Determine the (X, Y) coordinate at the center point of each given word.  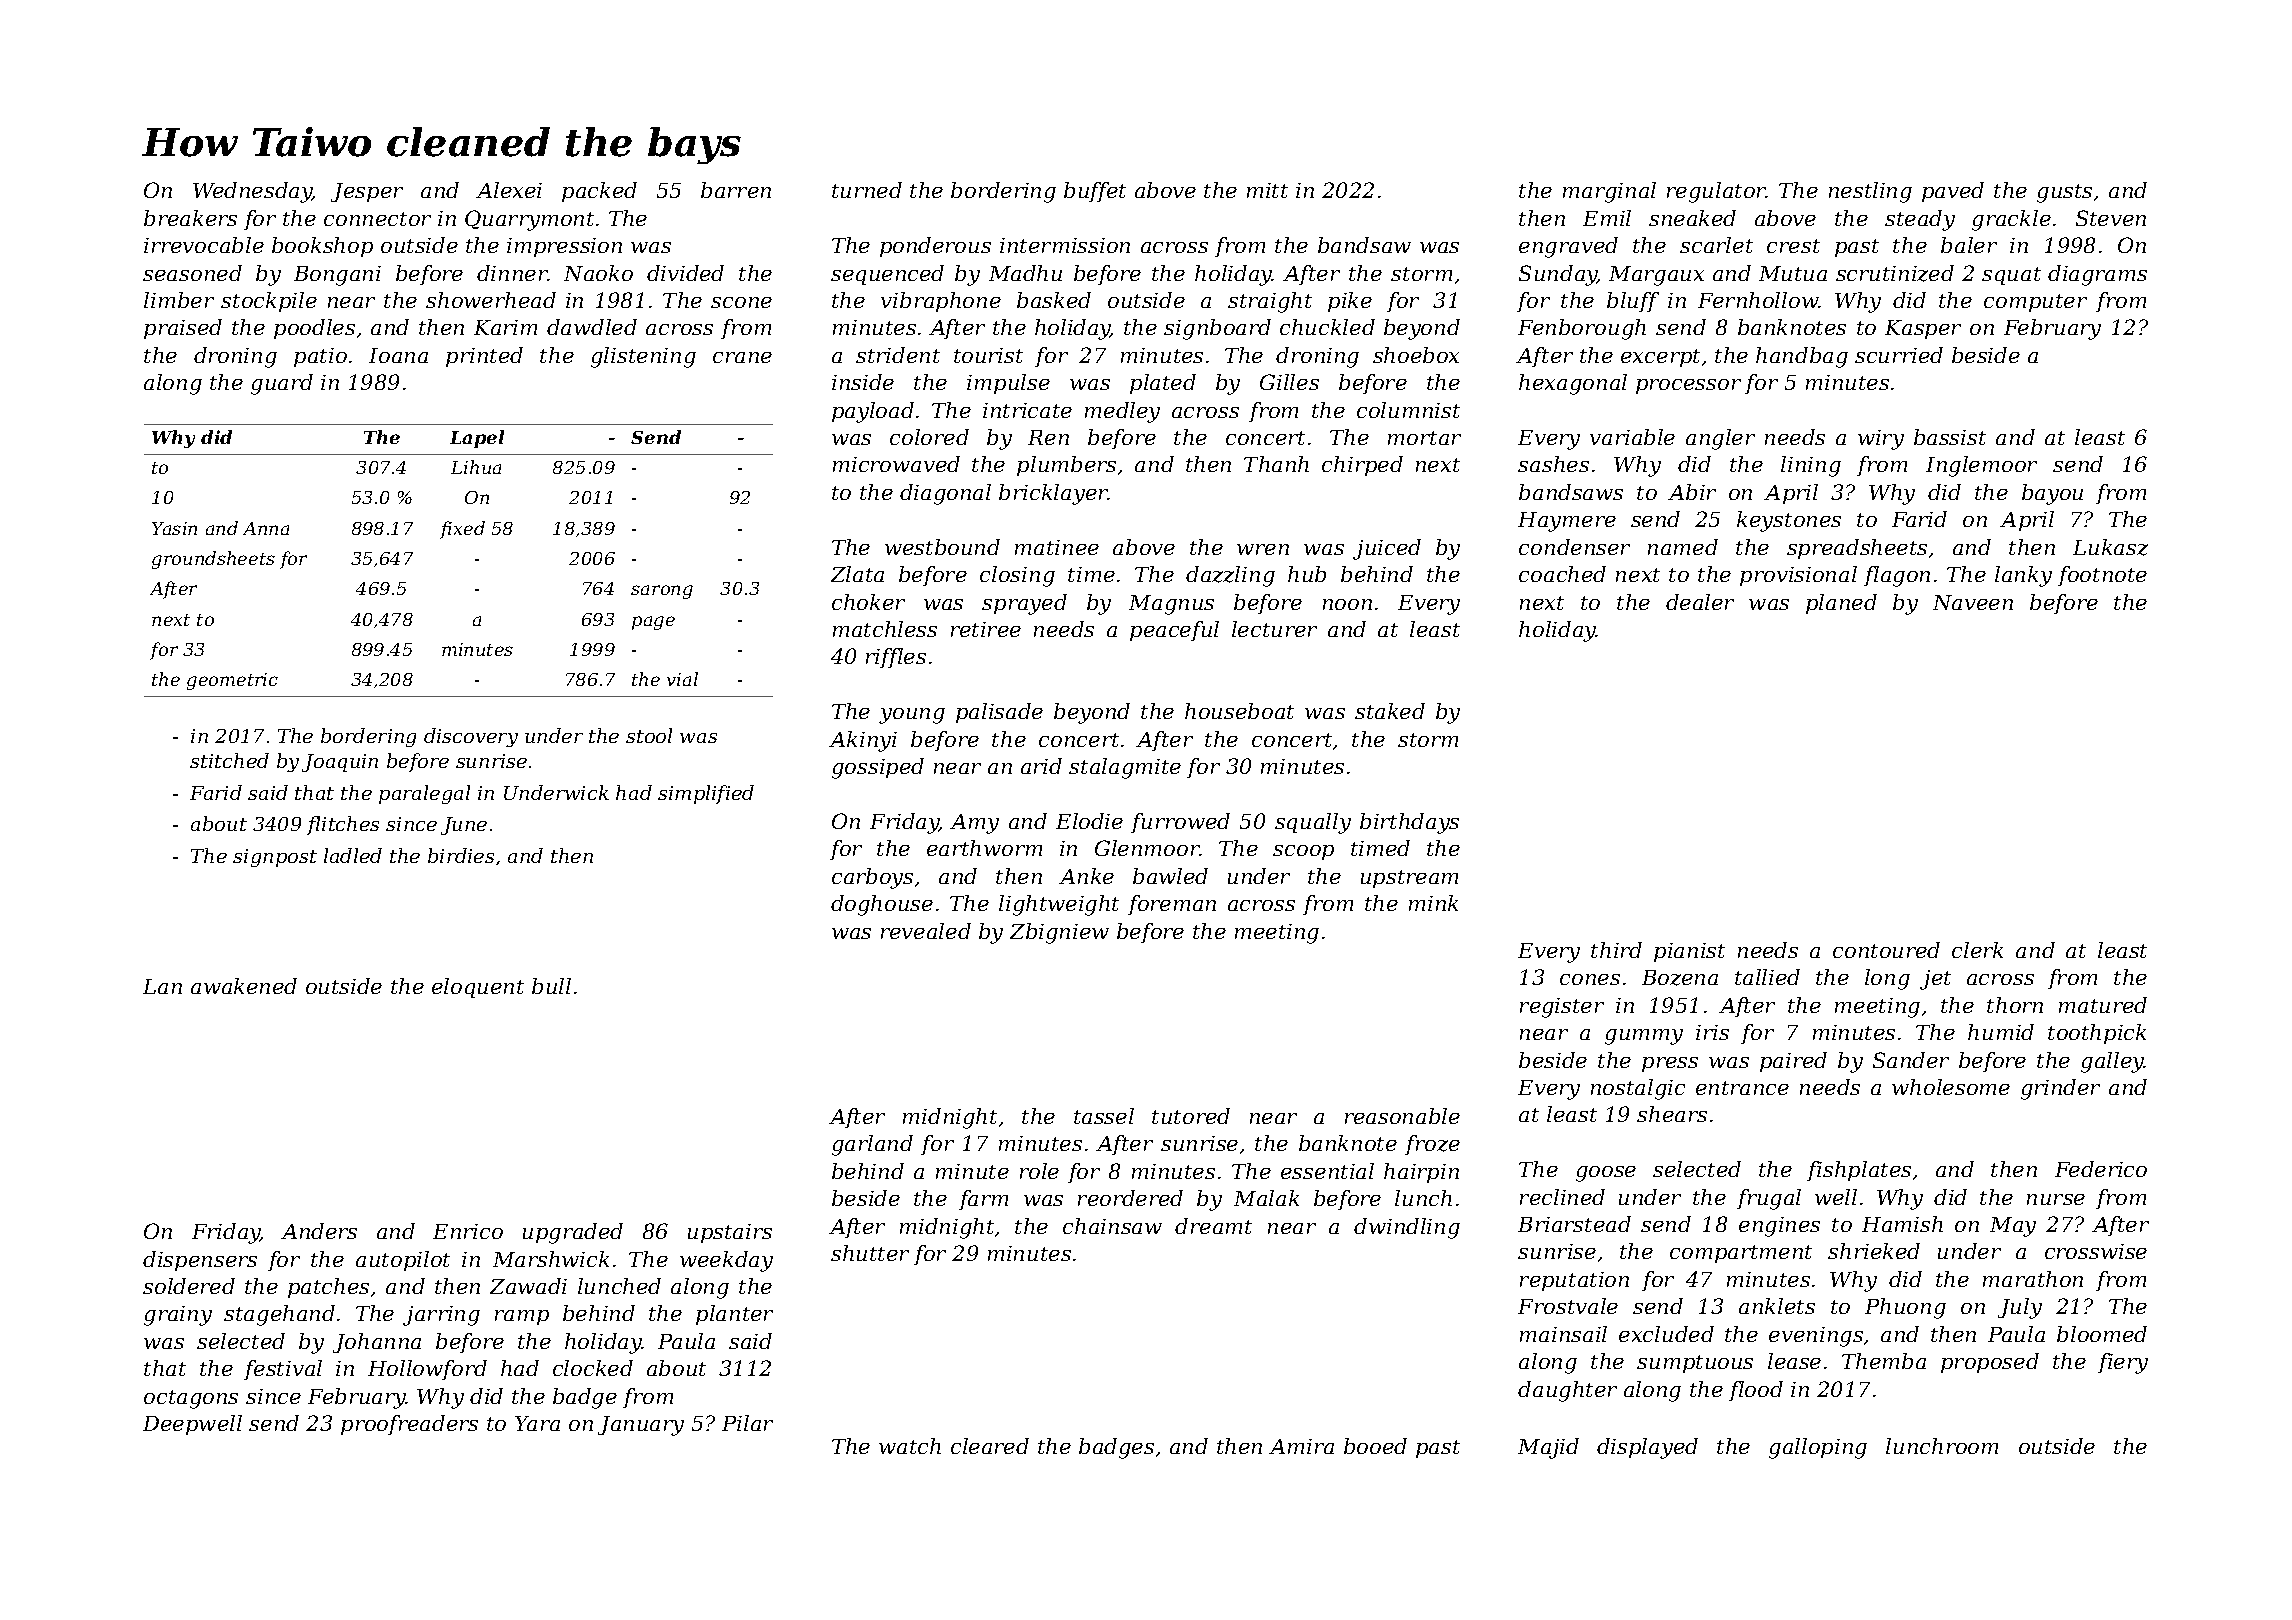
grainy (178, 1316)
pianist (1689, 952)
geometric (232, 681)
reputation (1574, 1281)
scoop (1303, 852)
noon (1347, 604)
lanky (2023, 576)
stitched (229, 760)
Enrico (468, 1231)
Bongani (337, 276)
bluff (1633, 302)
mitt (1267, 190)
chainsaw (1112, 1226)
